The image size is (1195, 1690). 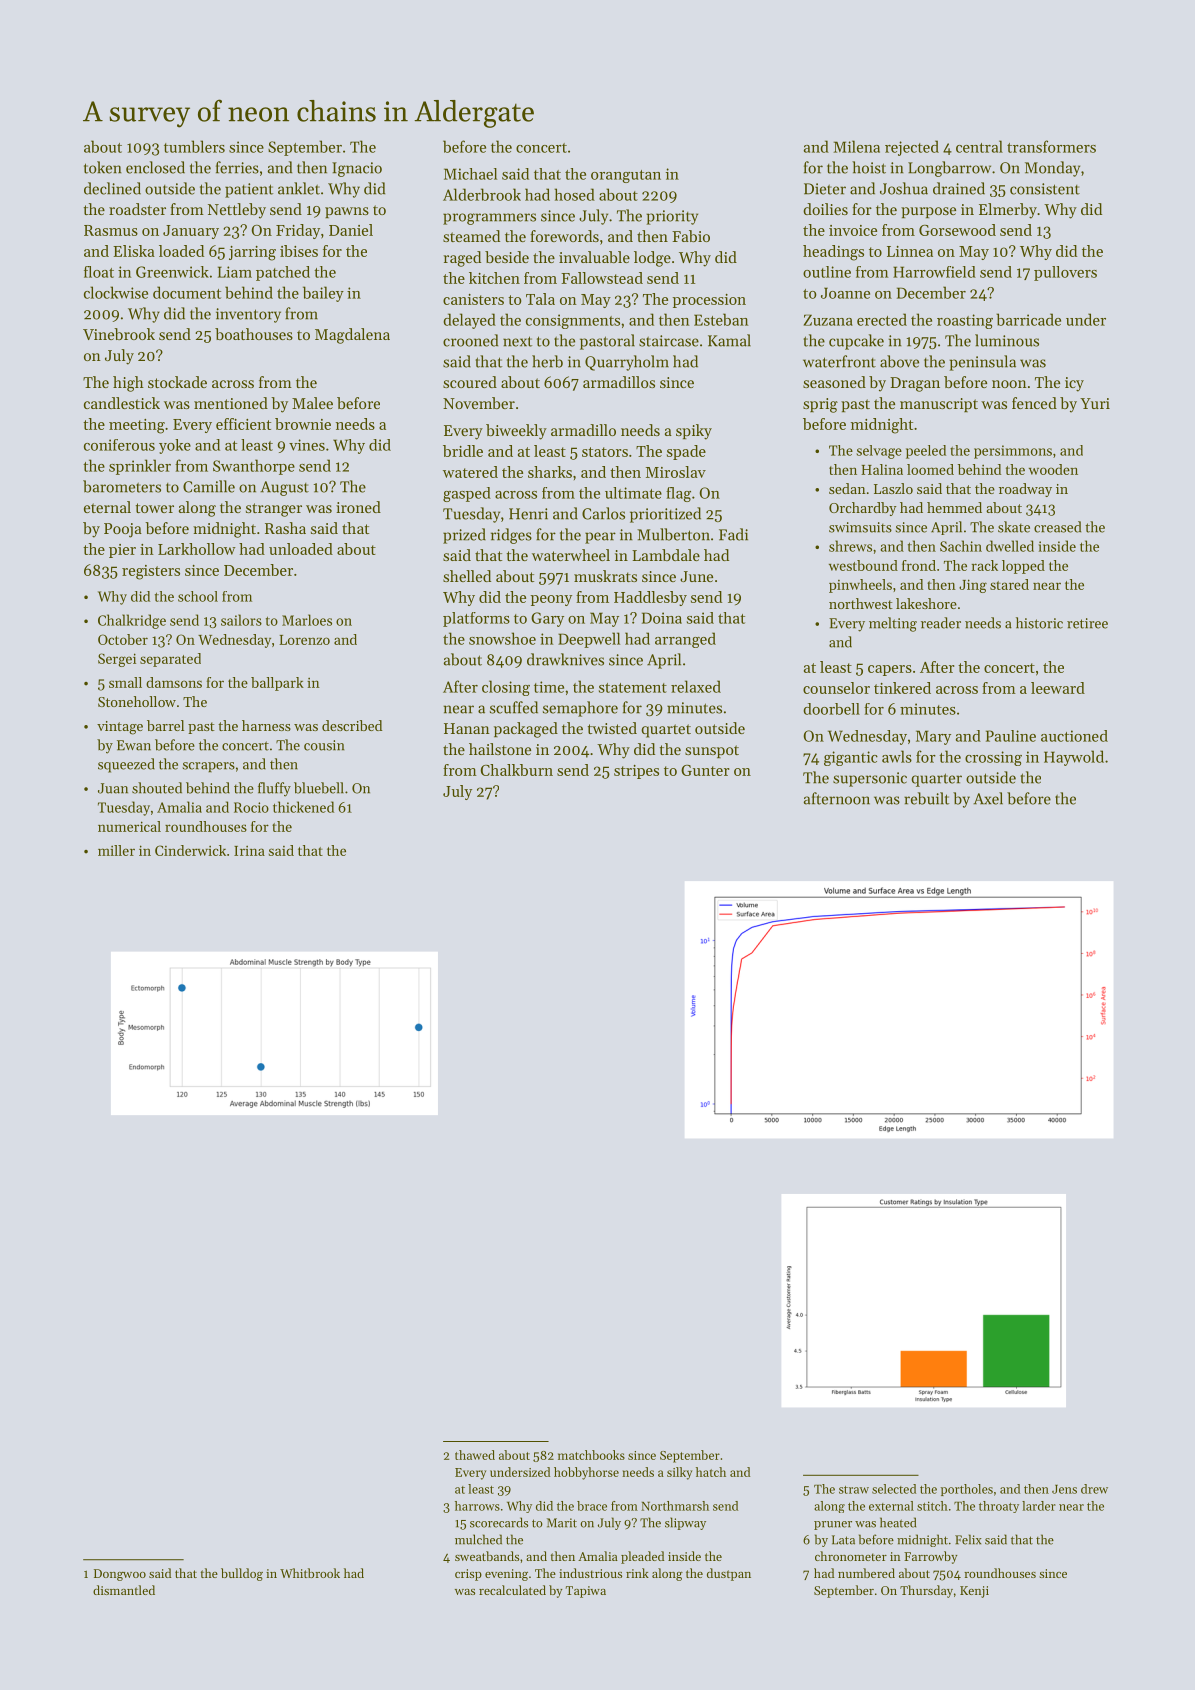 I want to click on selected, so click(x=894, y=1489).
